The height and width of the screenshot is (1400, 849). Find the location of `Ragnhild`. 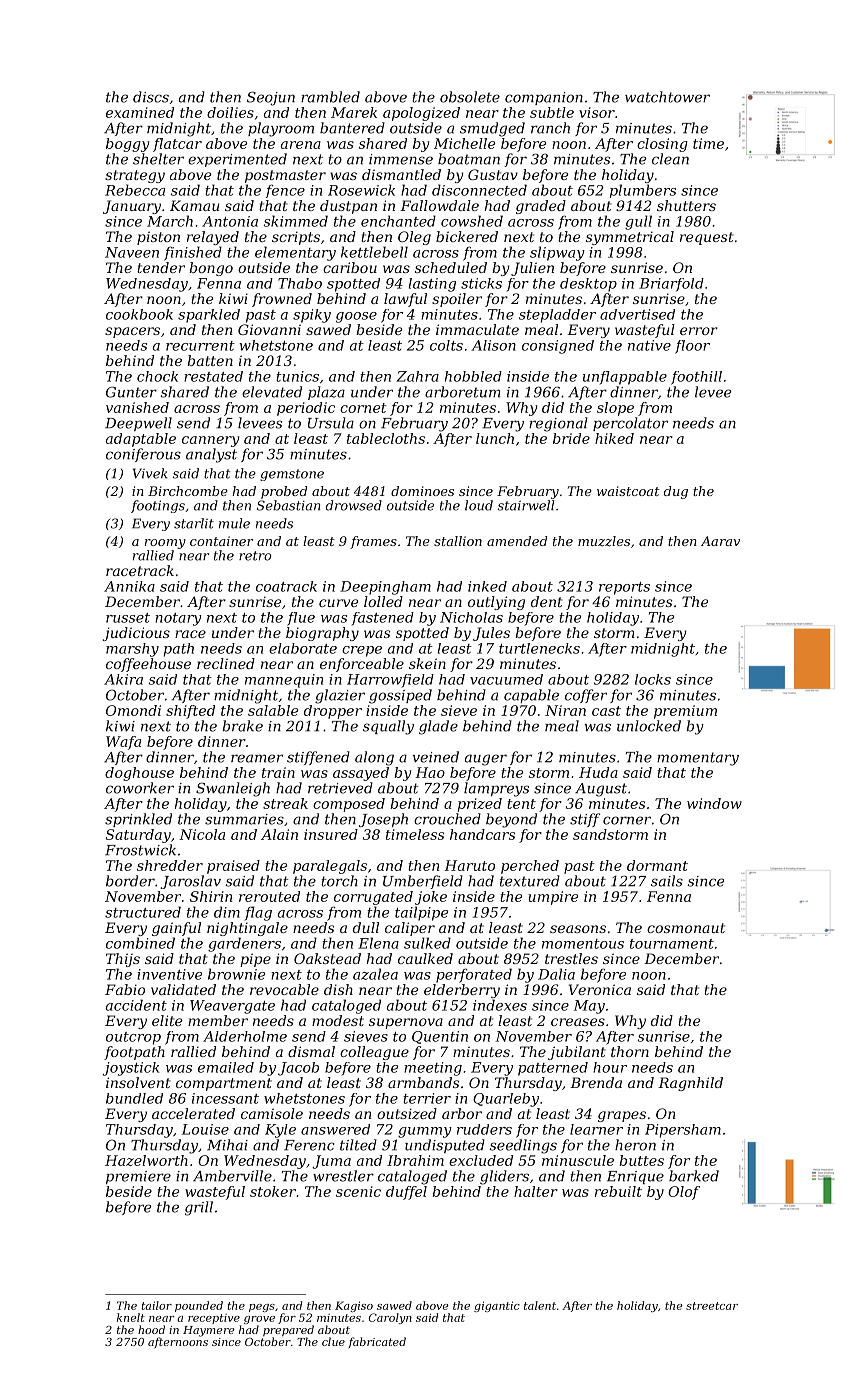

Ragnhild is located at coordinates (690, 1084).
